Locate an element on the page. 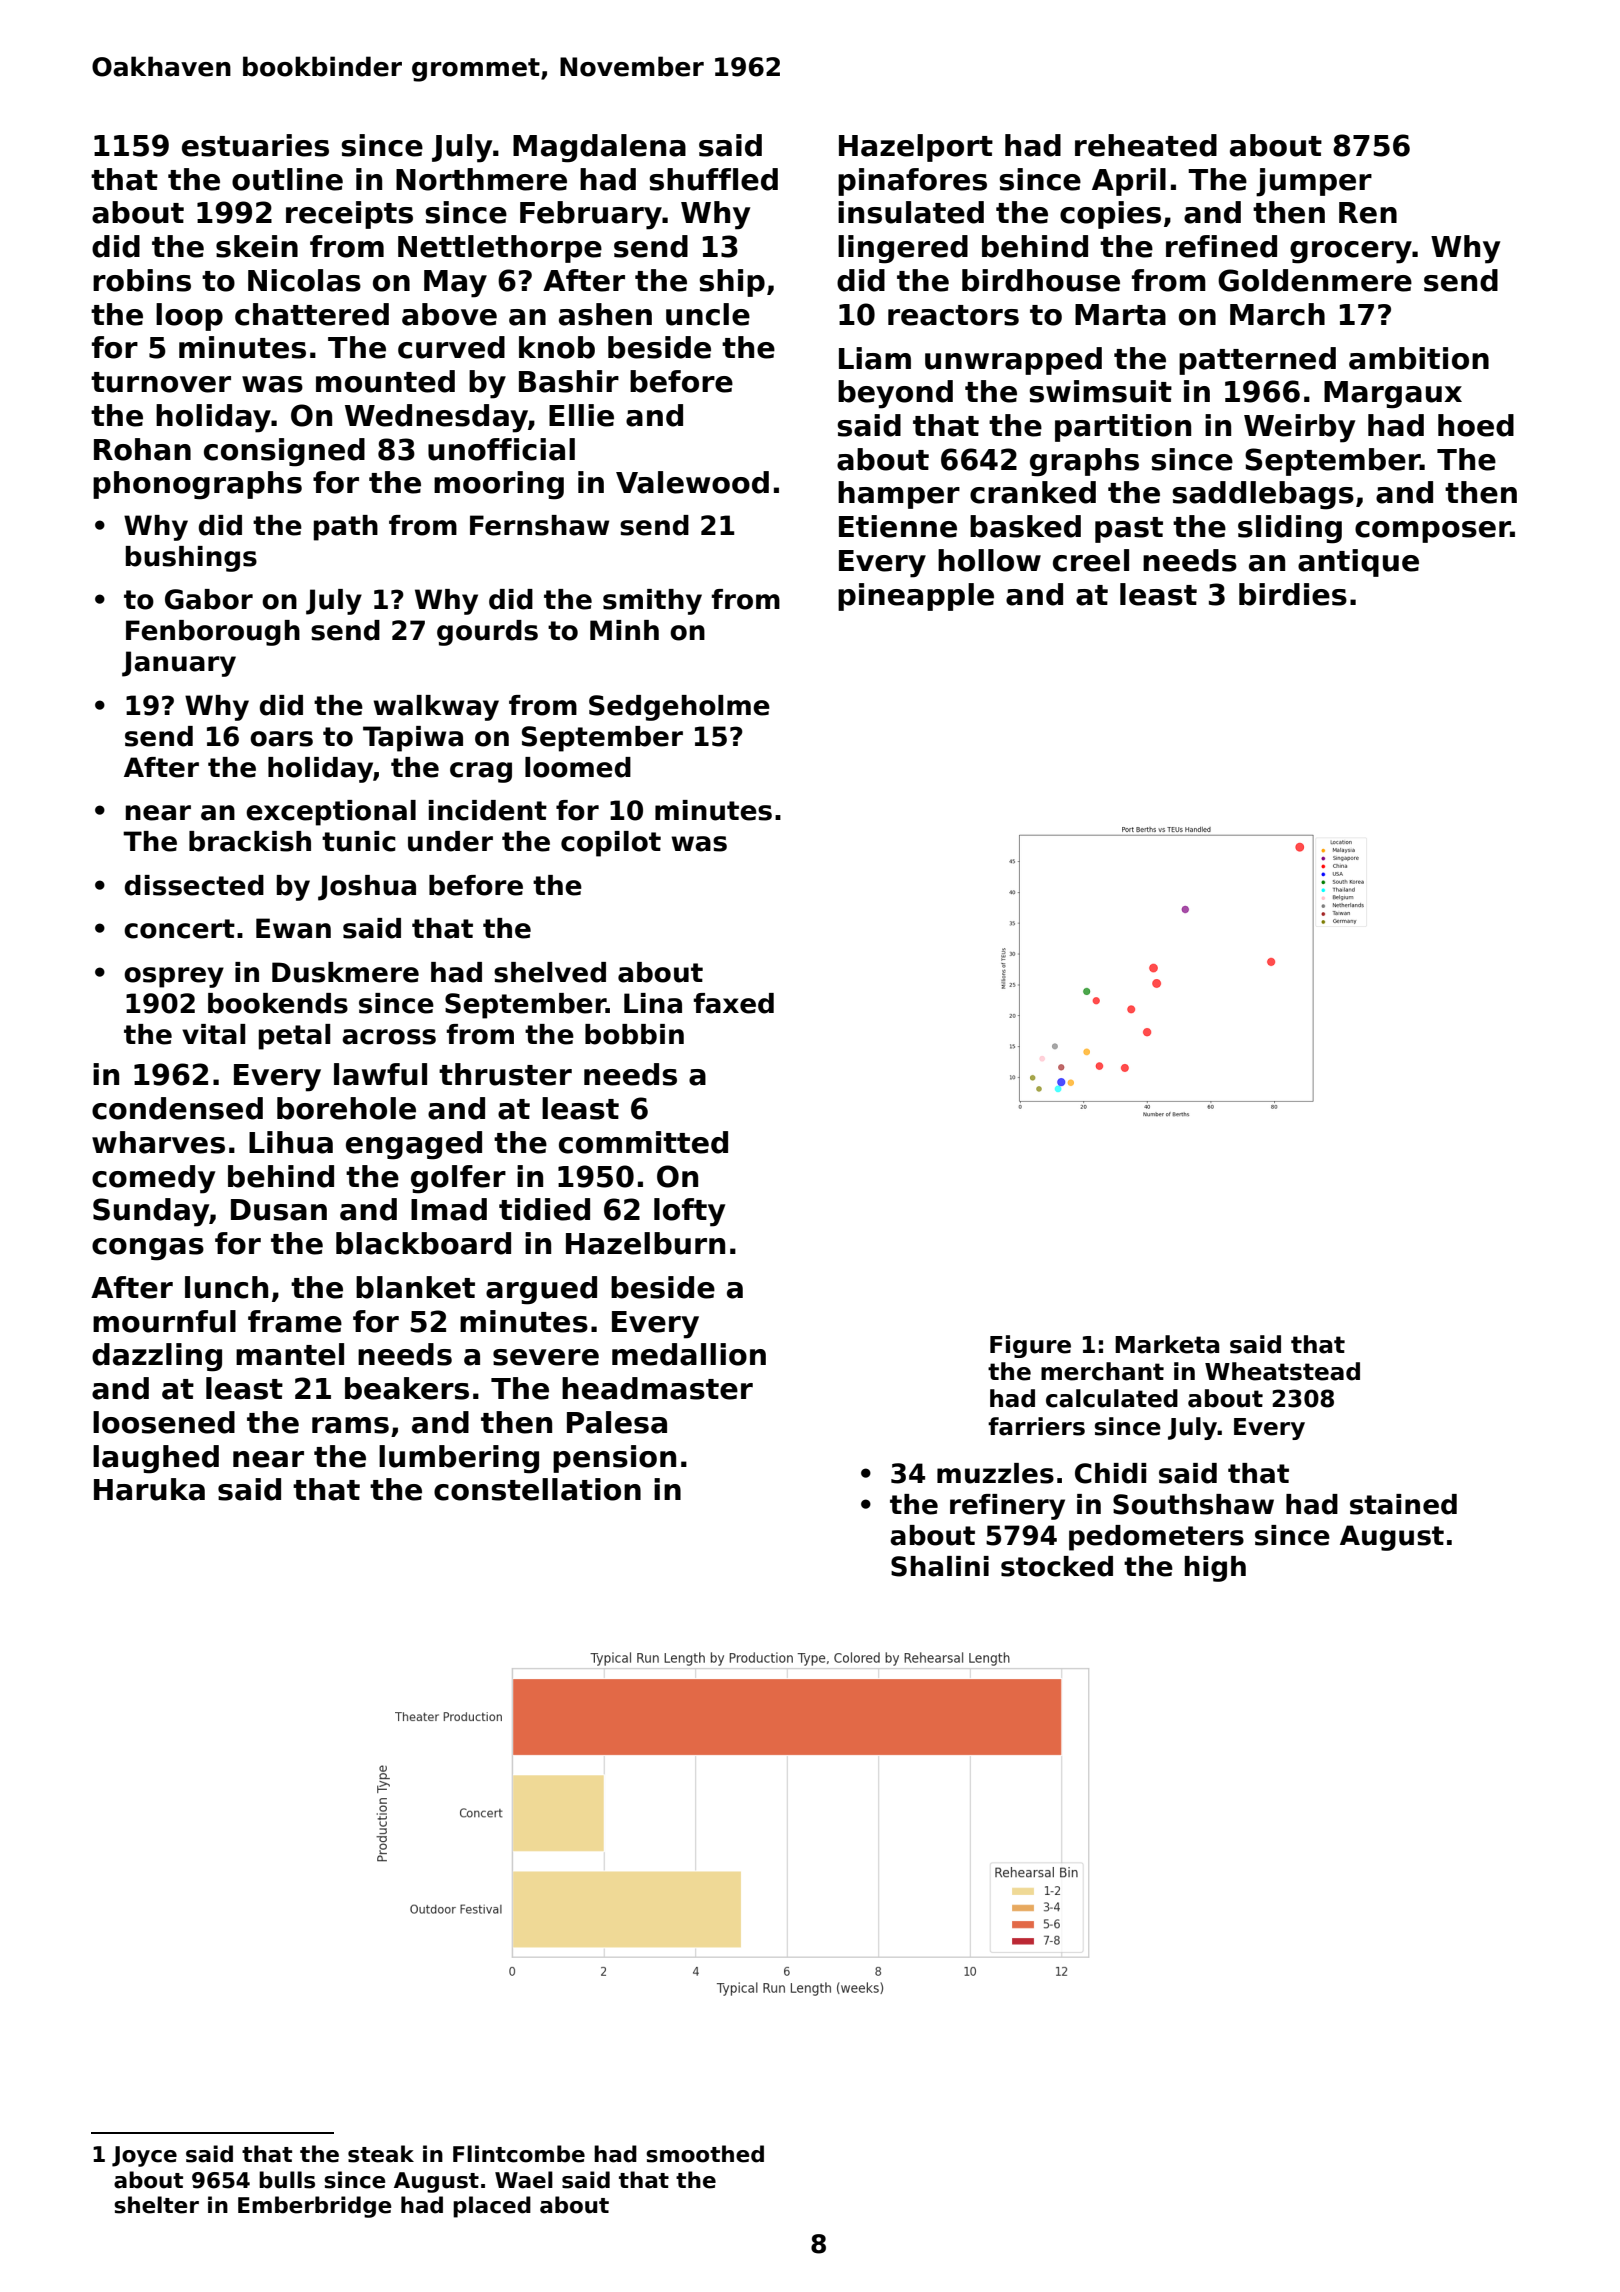 This document has height=2292, width=1620. farriers is located at coordinates (1036, 1426).
